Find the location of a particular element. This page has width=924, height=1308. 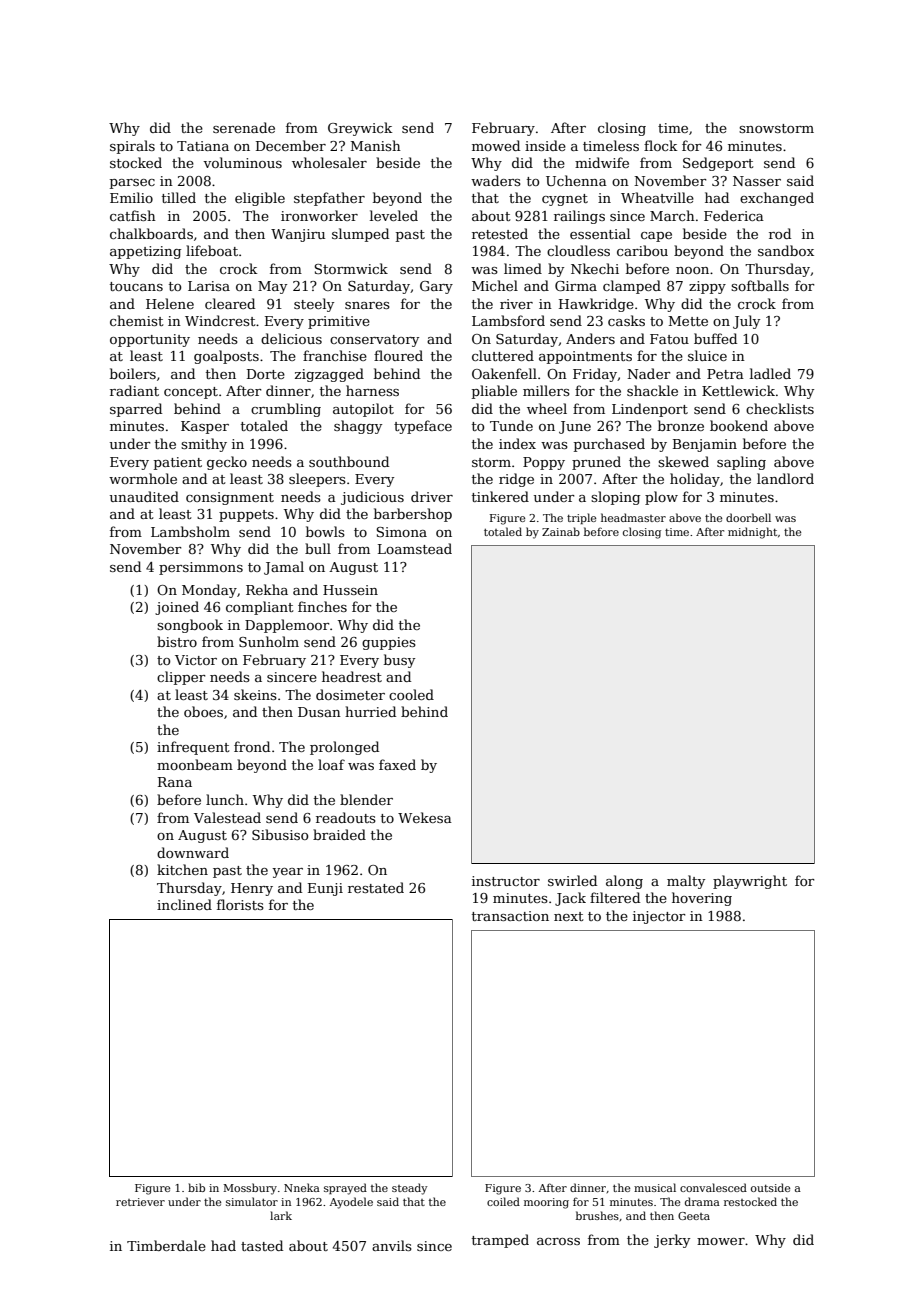

malty is located at coordinates (686, 882).
